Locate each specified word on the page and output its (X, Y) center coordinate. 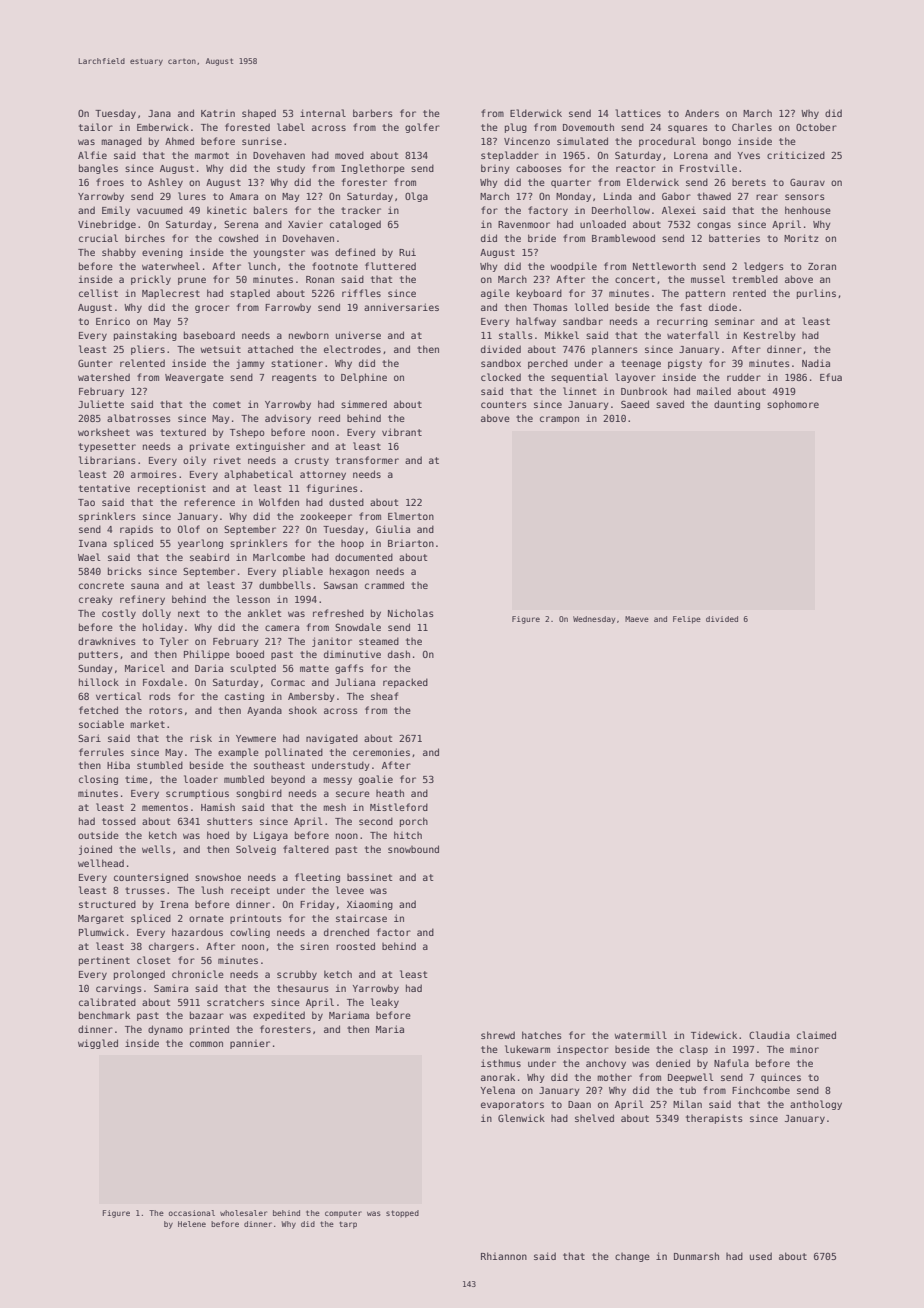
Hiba (118, 765)
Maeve (637, 619)
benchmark (104, 1015)
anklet (264, 613)
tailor (96, 127)
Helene (192, 1224)
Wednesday (594, 620)
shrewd (498, 1035)
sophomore (793, 405)
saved (670, 404)
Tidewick (714, 1035)
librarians (107, 460)
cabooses (539, 168)
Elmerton (411, 516)
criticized (796, 155)
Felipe (687, 620)
